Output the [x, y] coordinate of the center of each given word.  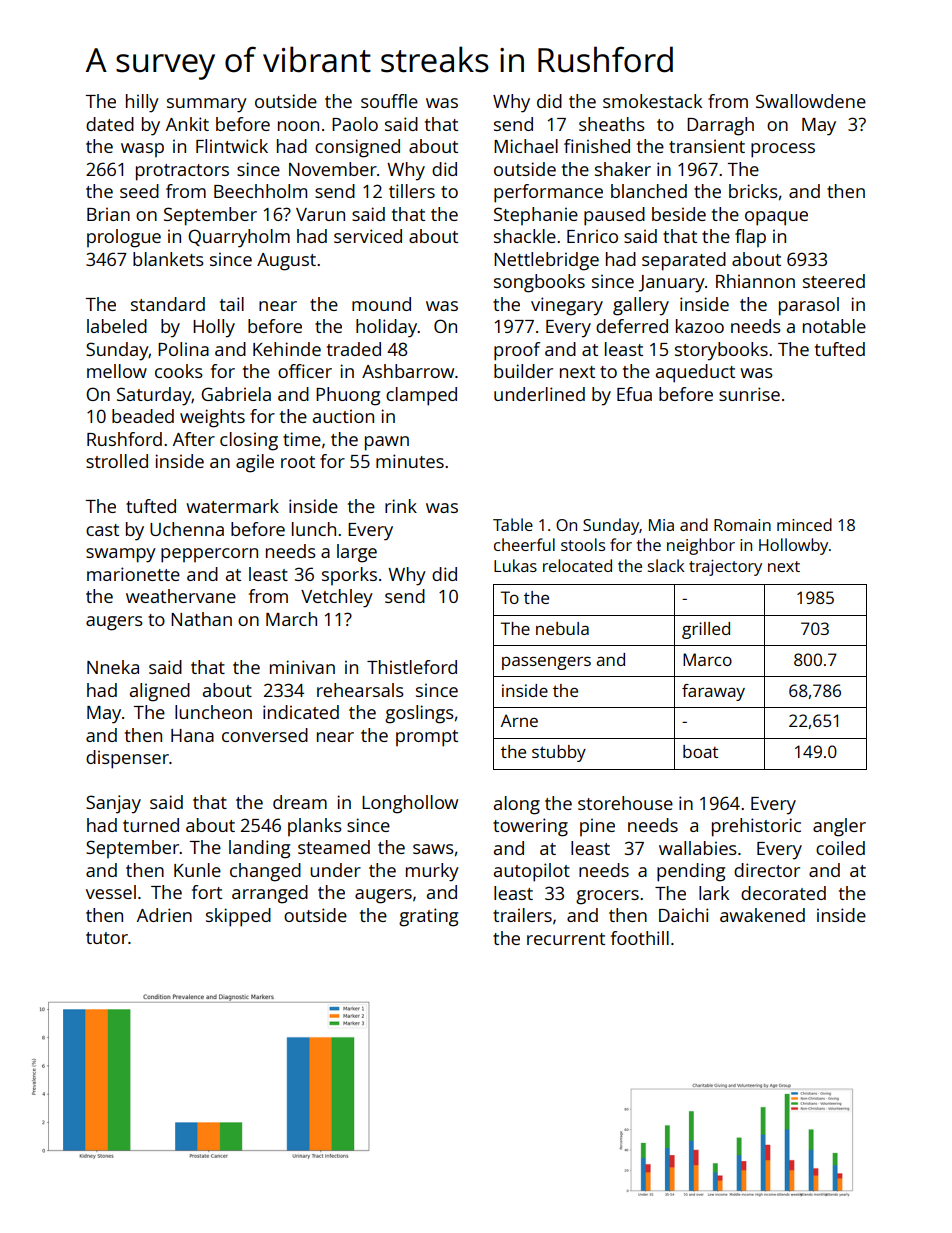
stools [583, 544]
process [783, 150]
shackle [525, 236]
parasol [809, 306]
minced [804, 524]
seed [139, 191]
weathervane [181, 596]
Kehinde [287, 349]
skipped [238, 917]
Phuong [348, 396]
